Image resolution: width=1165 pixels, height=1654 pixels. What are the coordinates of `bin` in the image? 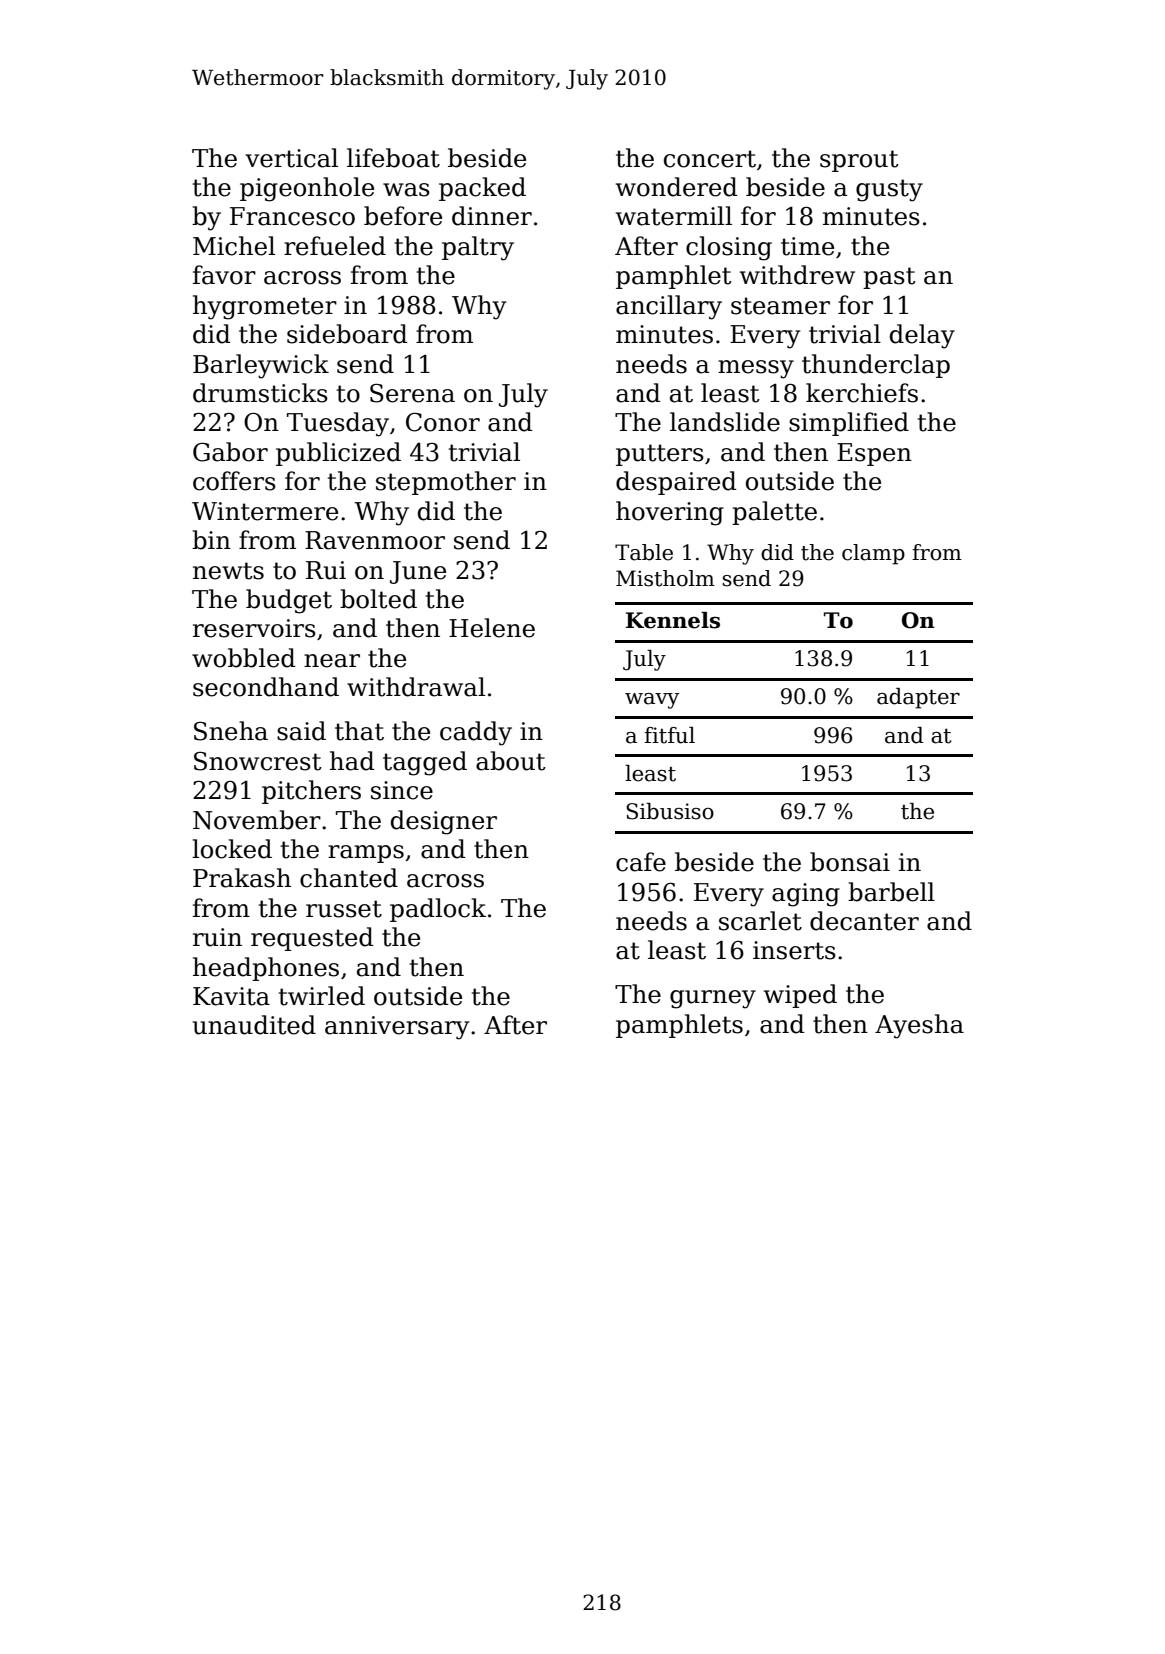 It's located at (211, 540).
